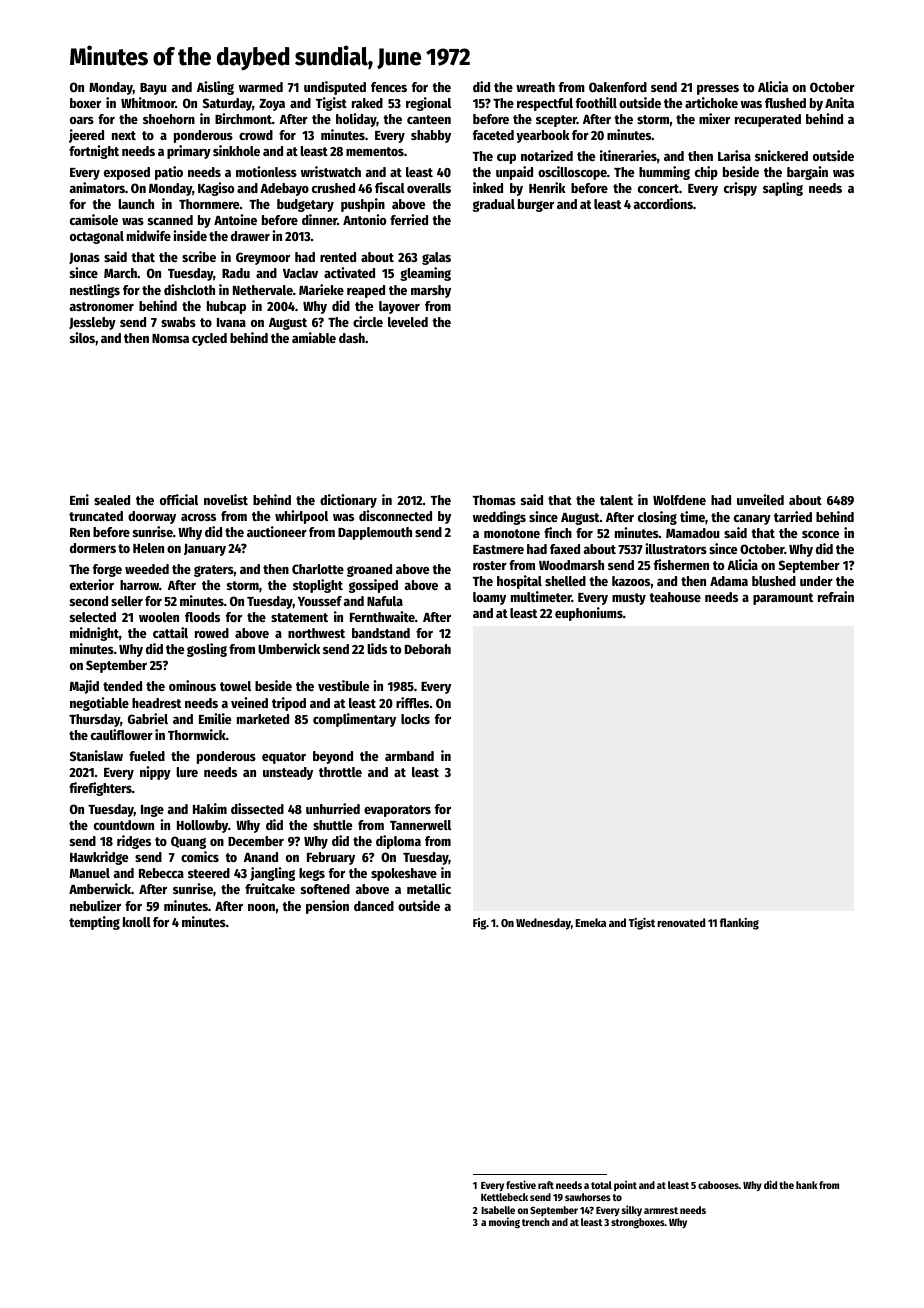  I want to click on exposed, so click(127, 173).
